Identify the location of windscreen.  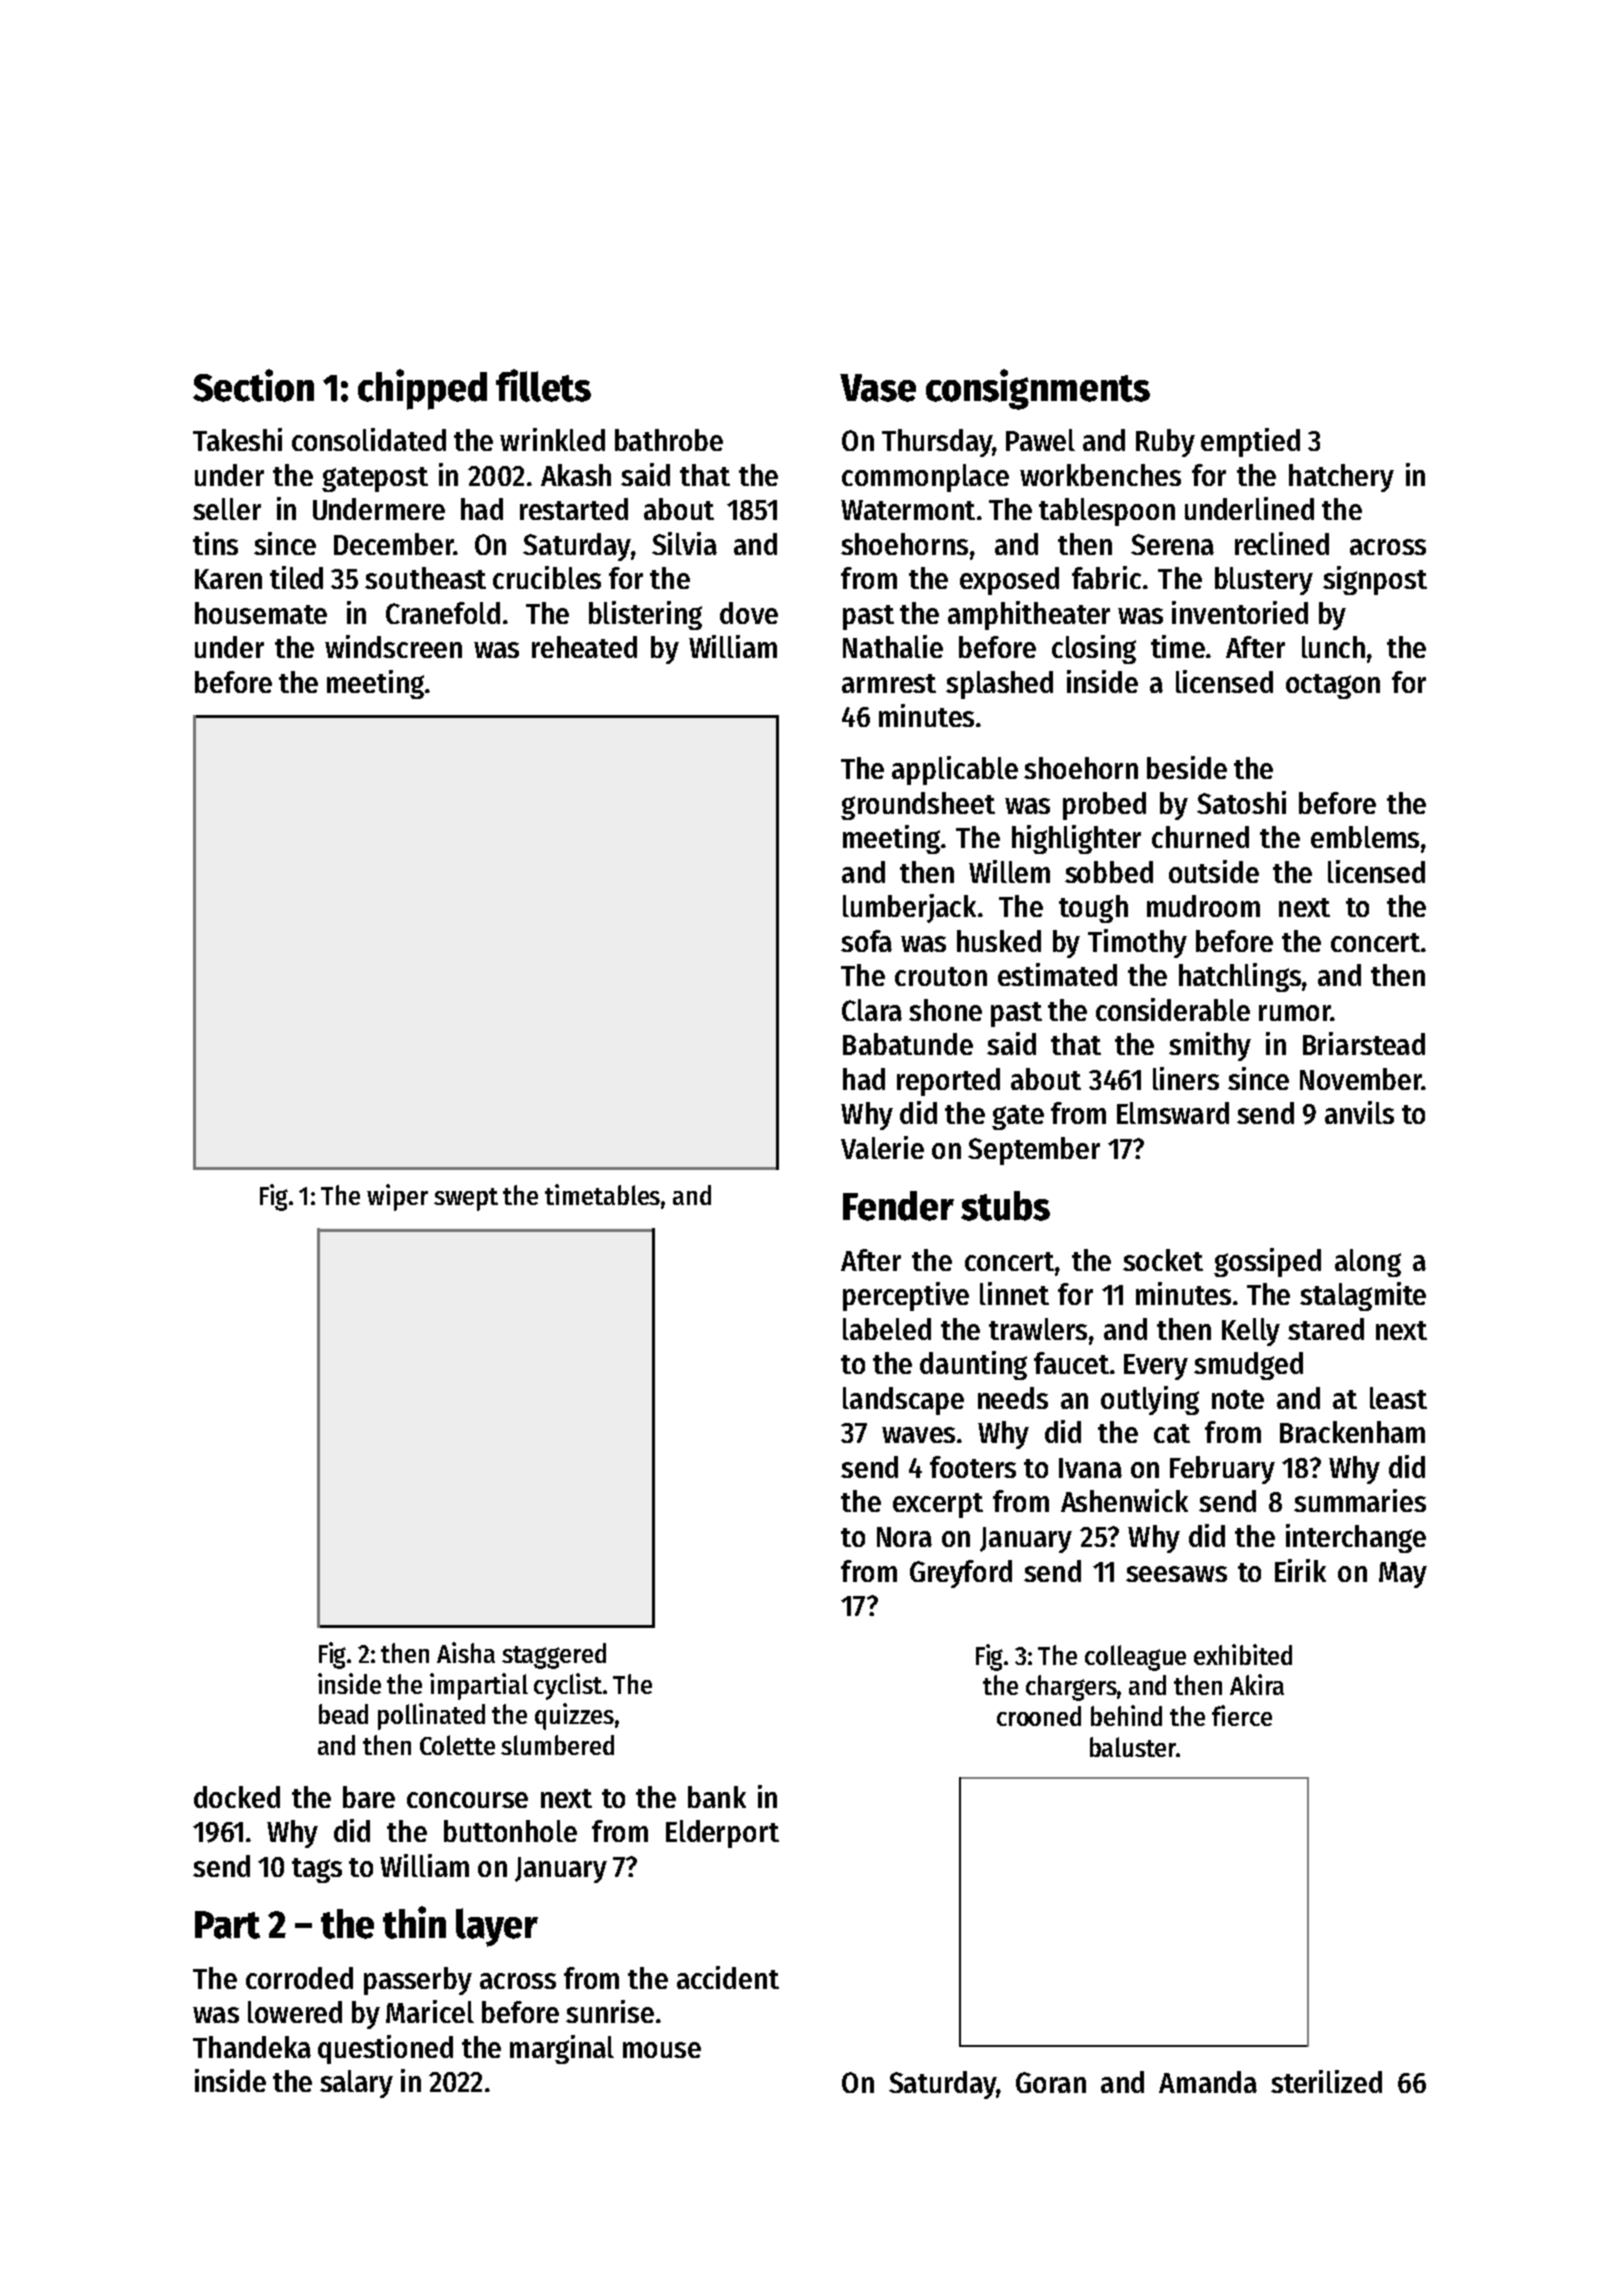
(393, 646).
